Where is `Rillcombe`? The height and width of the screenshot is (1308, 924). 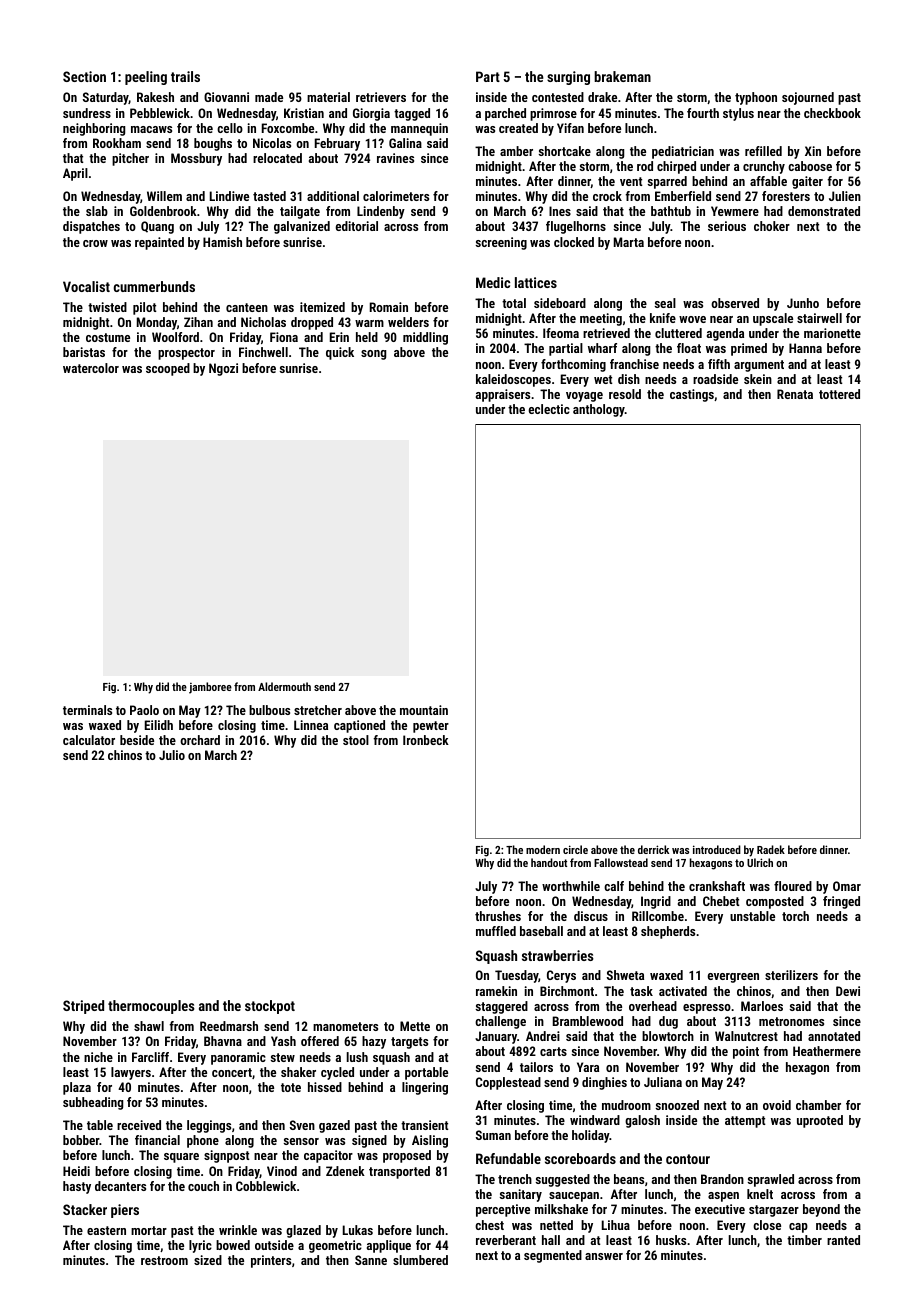 Rillcombe is located at coordinates (658, 916).
